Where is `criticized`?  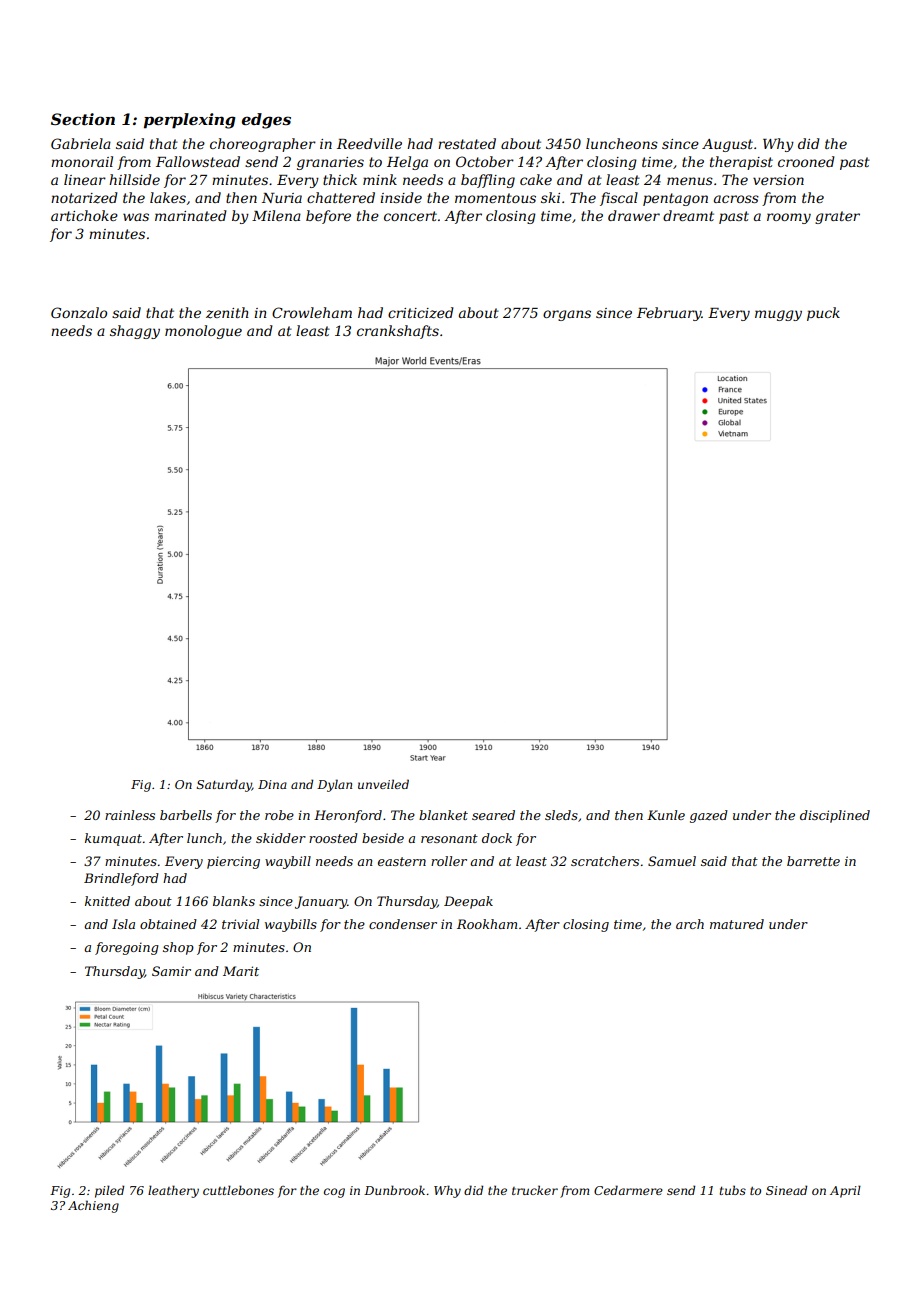 criticized is located at coordinates (421, 313).
